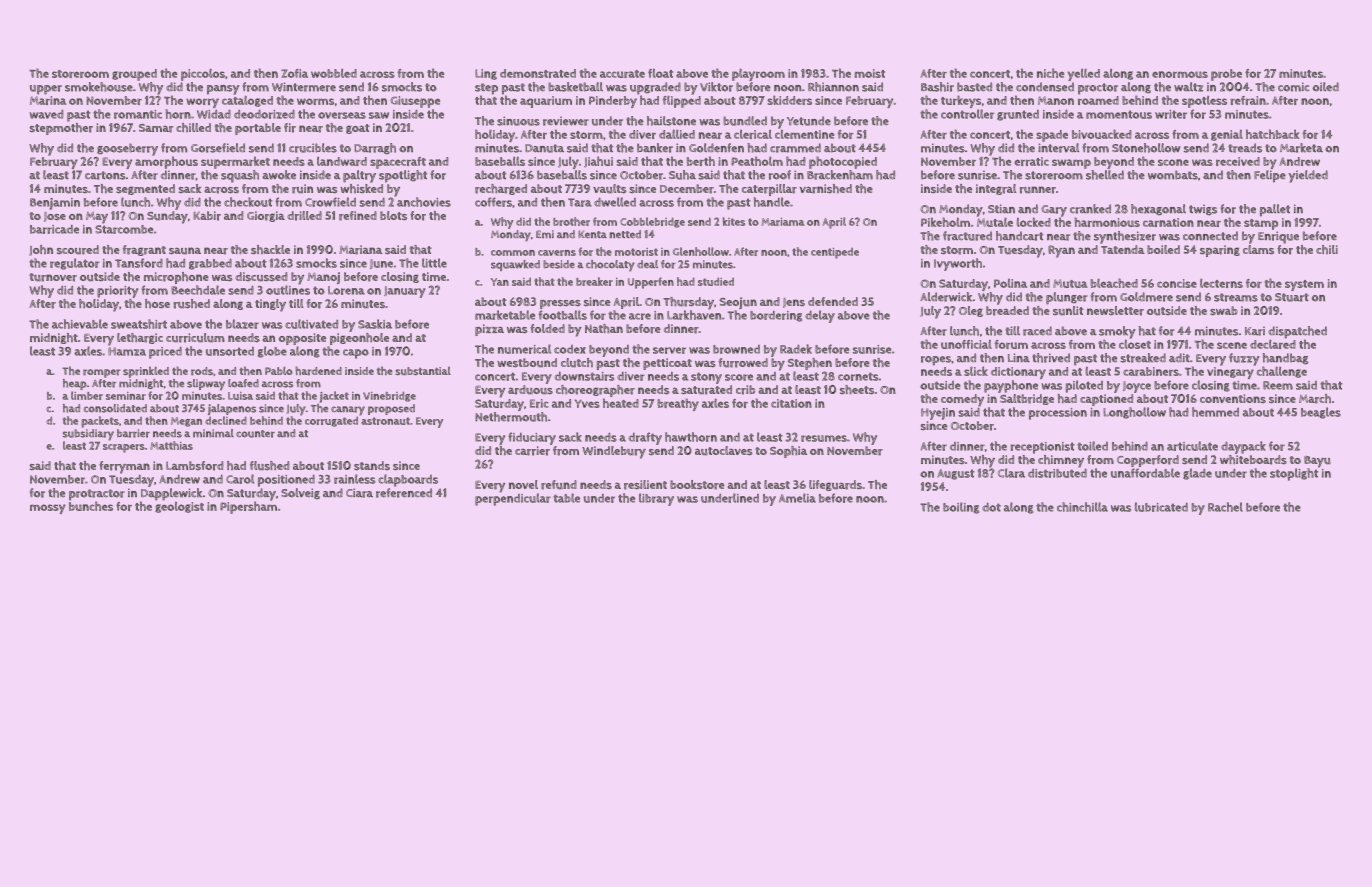 This document has height=887, width=1372. I want to click on delay, so click(820, 316).
